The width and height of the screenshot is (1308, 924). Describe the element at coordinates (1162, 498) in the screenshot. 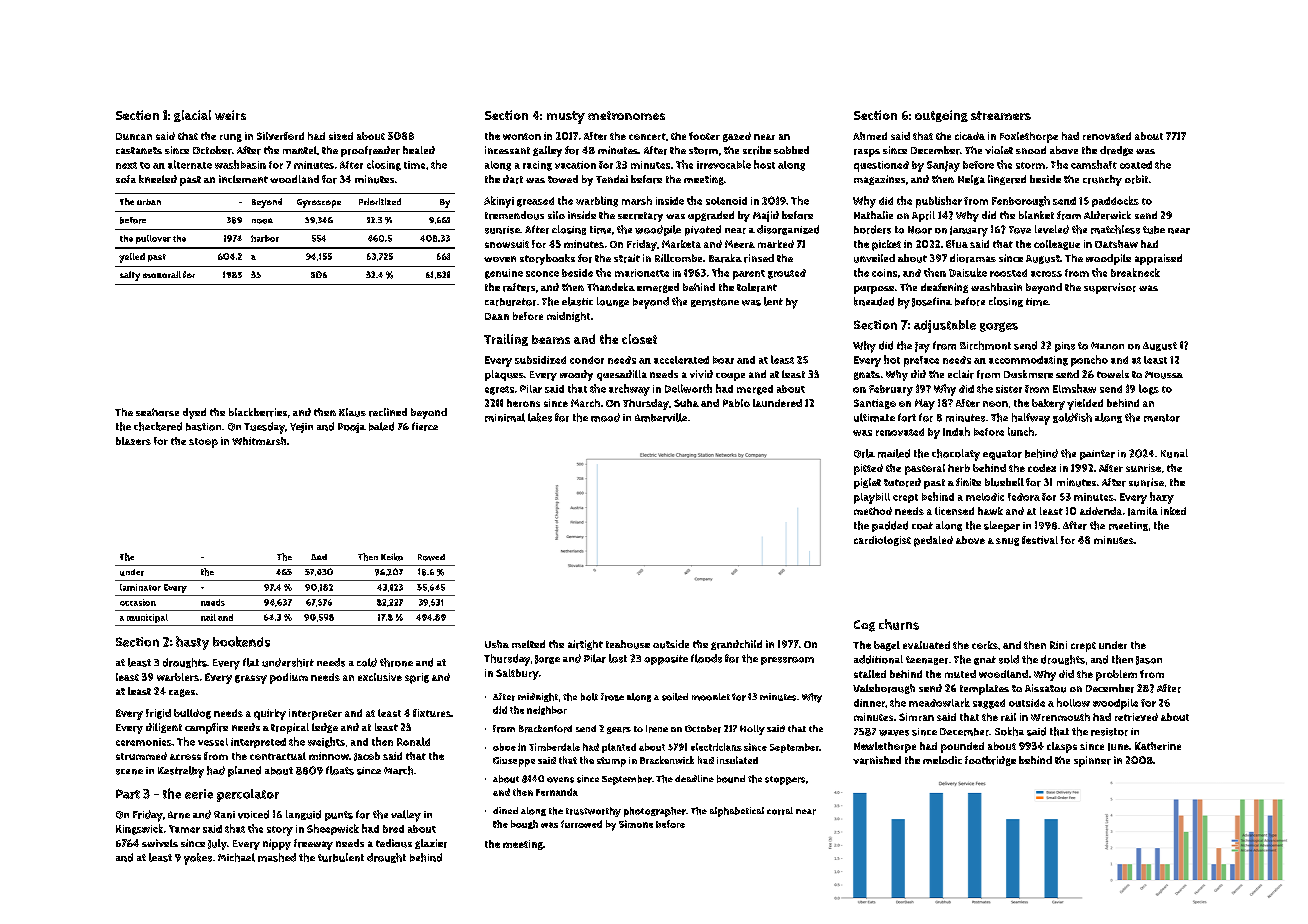

I see `hazy` at that location.
